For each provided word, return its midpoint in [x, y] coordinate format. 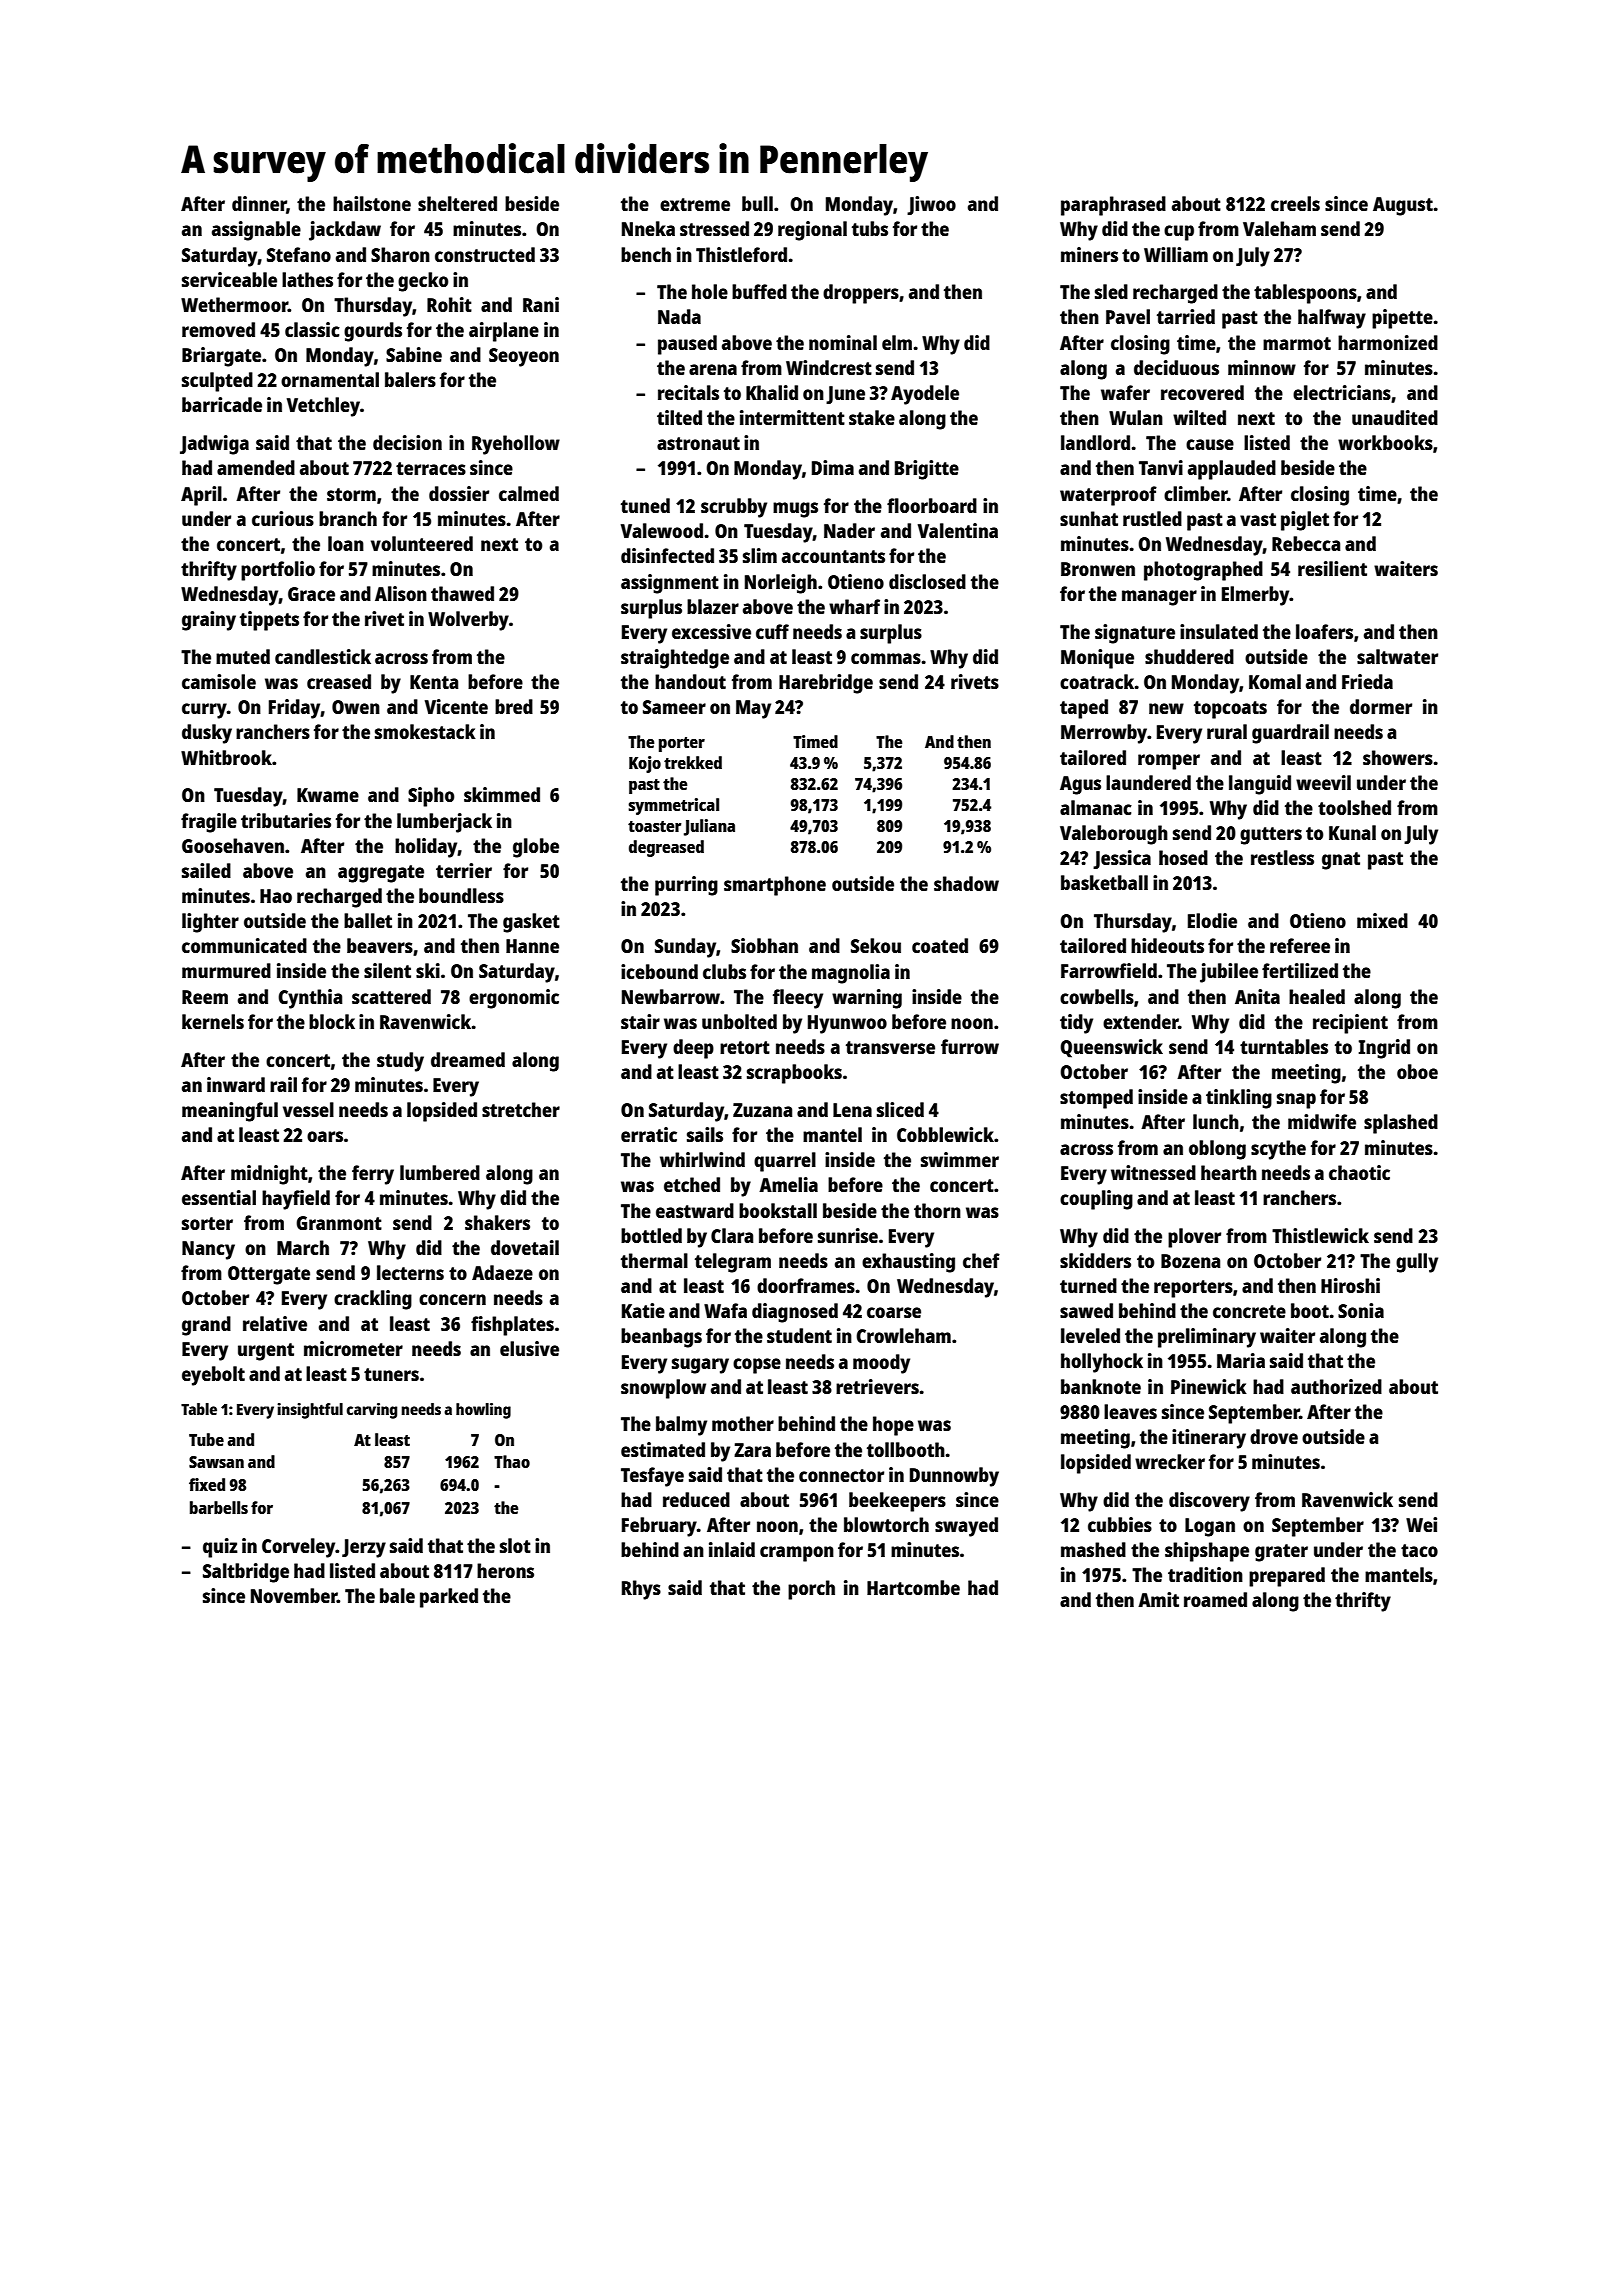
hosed [1183, 857]
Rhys [641, 1590]
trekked [693, 762]
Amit [1158, 1599]
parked [449, 1598]
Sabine [414, 354]
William [1176, 254]
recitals [688, 392]
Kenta [434, 682]
